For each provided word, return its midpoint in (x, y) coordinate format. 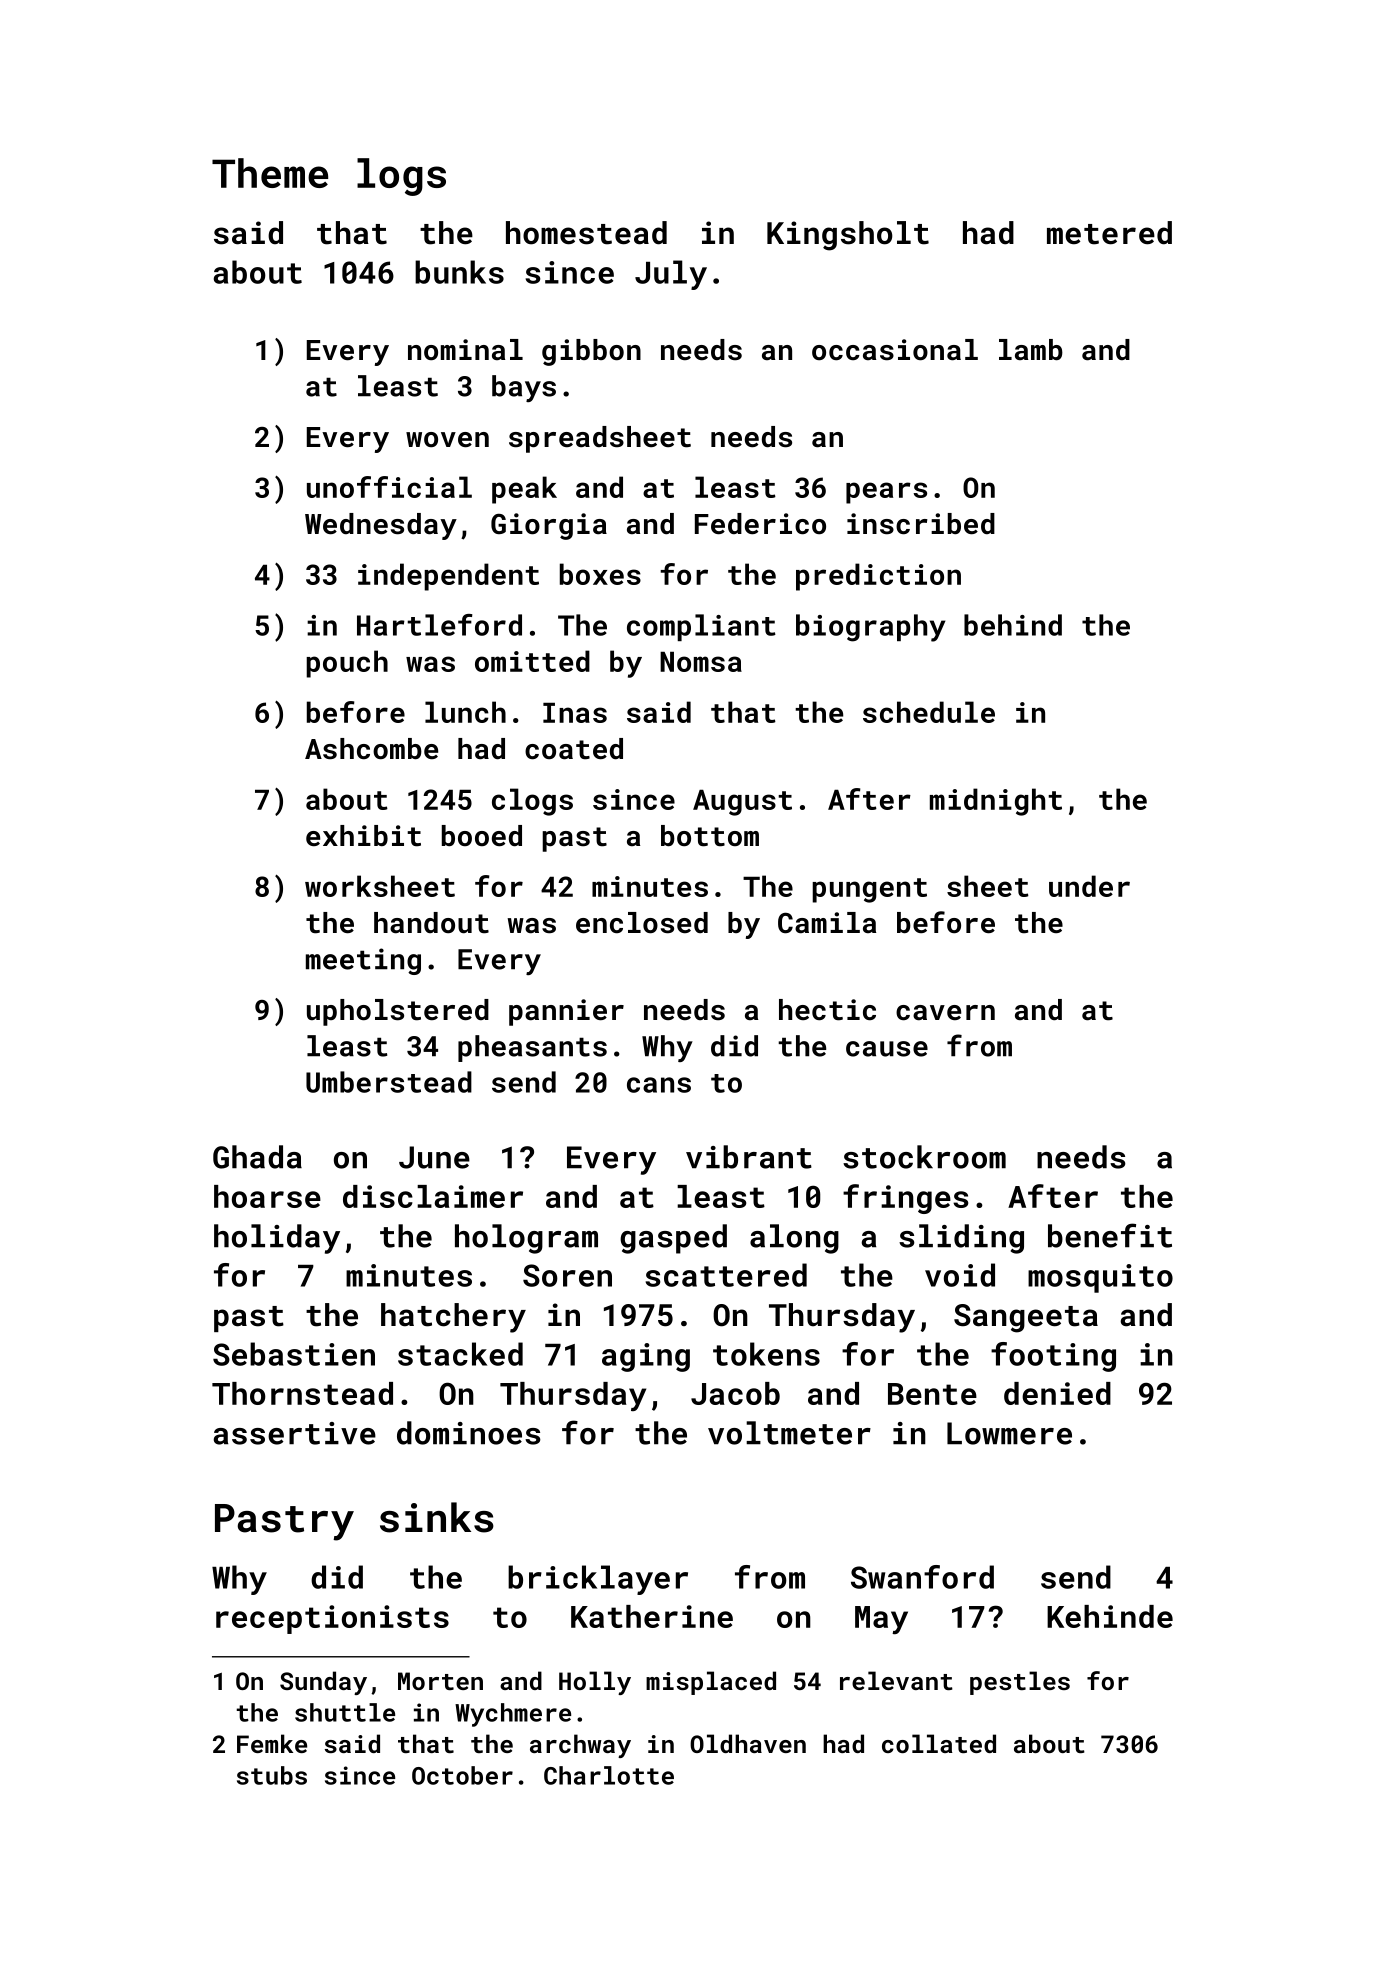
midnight (996, 802)
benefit (1110, 1235)
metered (1109, 233)
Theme (270, 173)
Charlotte (609, 1775)
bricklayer (598, 1580)
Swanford (922, 1577)
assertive (294, 1433)
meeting (363, 961)
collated (939, 1743)
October (462, 1775)
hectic (827, 1010)
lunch (465, 712)
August (742, 803)
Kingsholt (848, 236)
